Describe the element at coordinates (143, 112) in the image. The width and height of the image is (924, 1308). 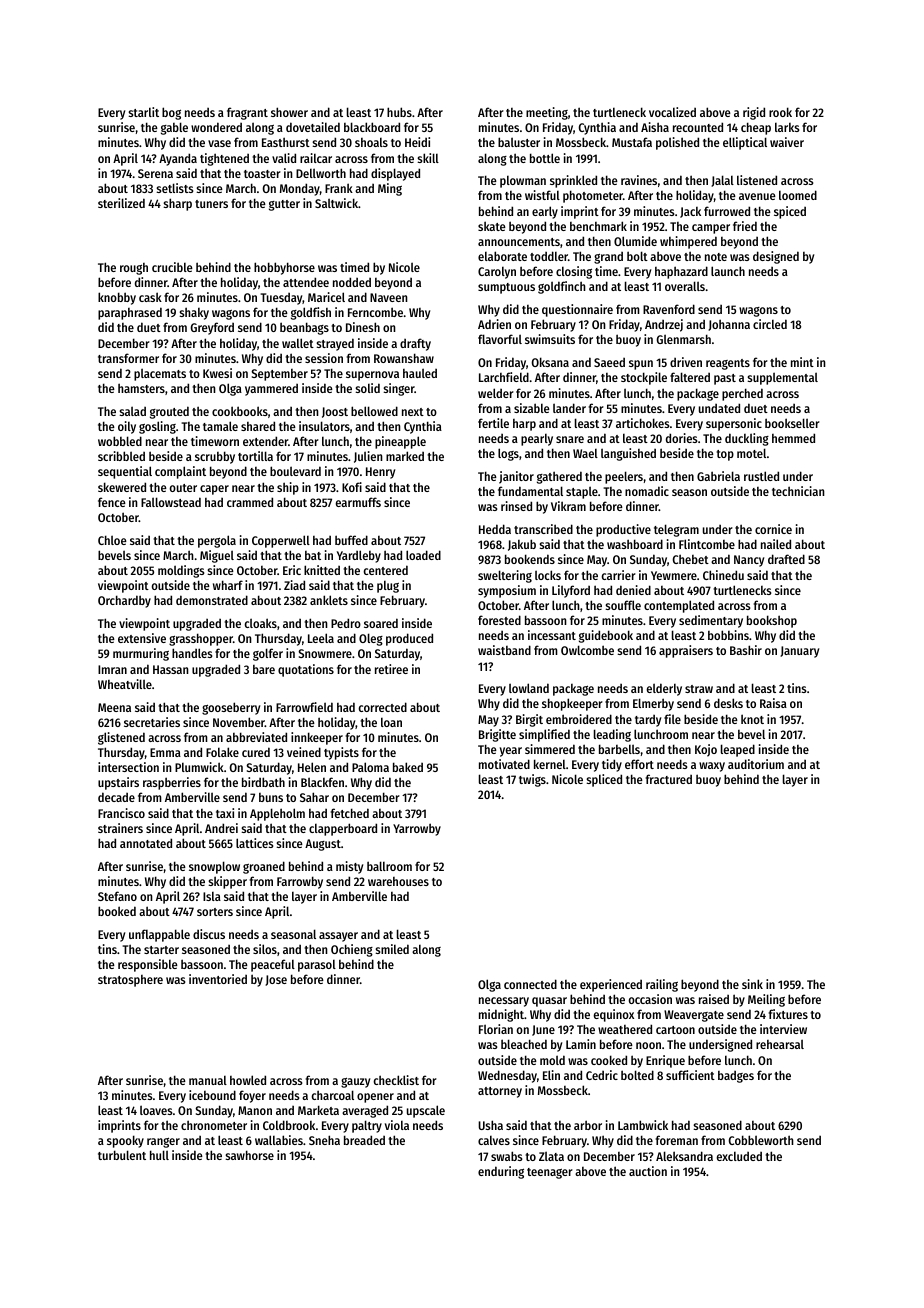
I see `starlit` at that location.
